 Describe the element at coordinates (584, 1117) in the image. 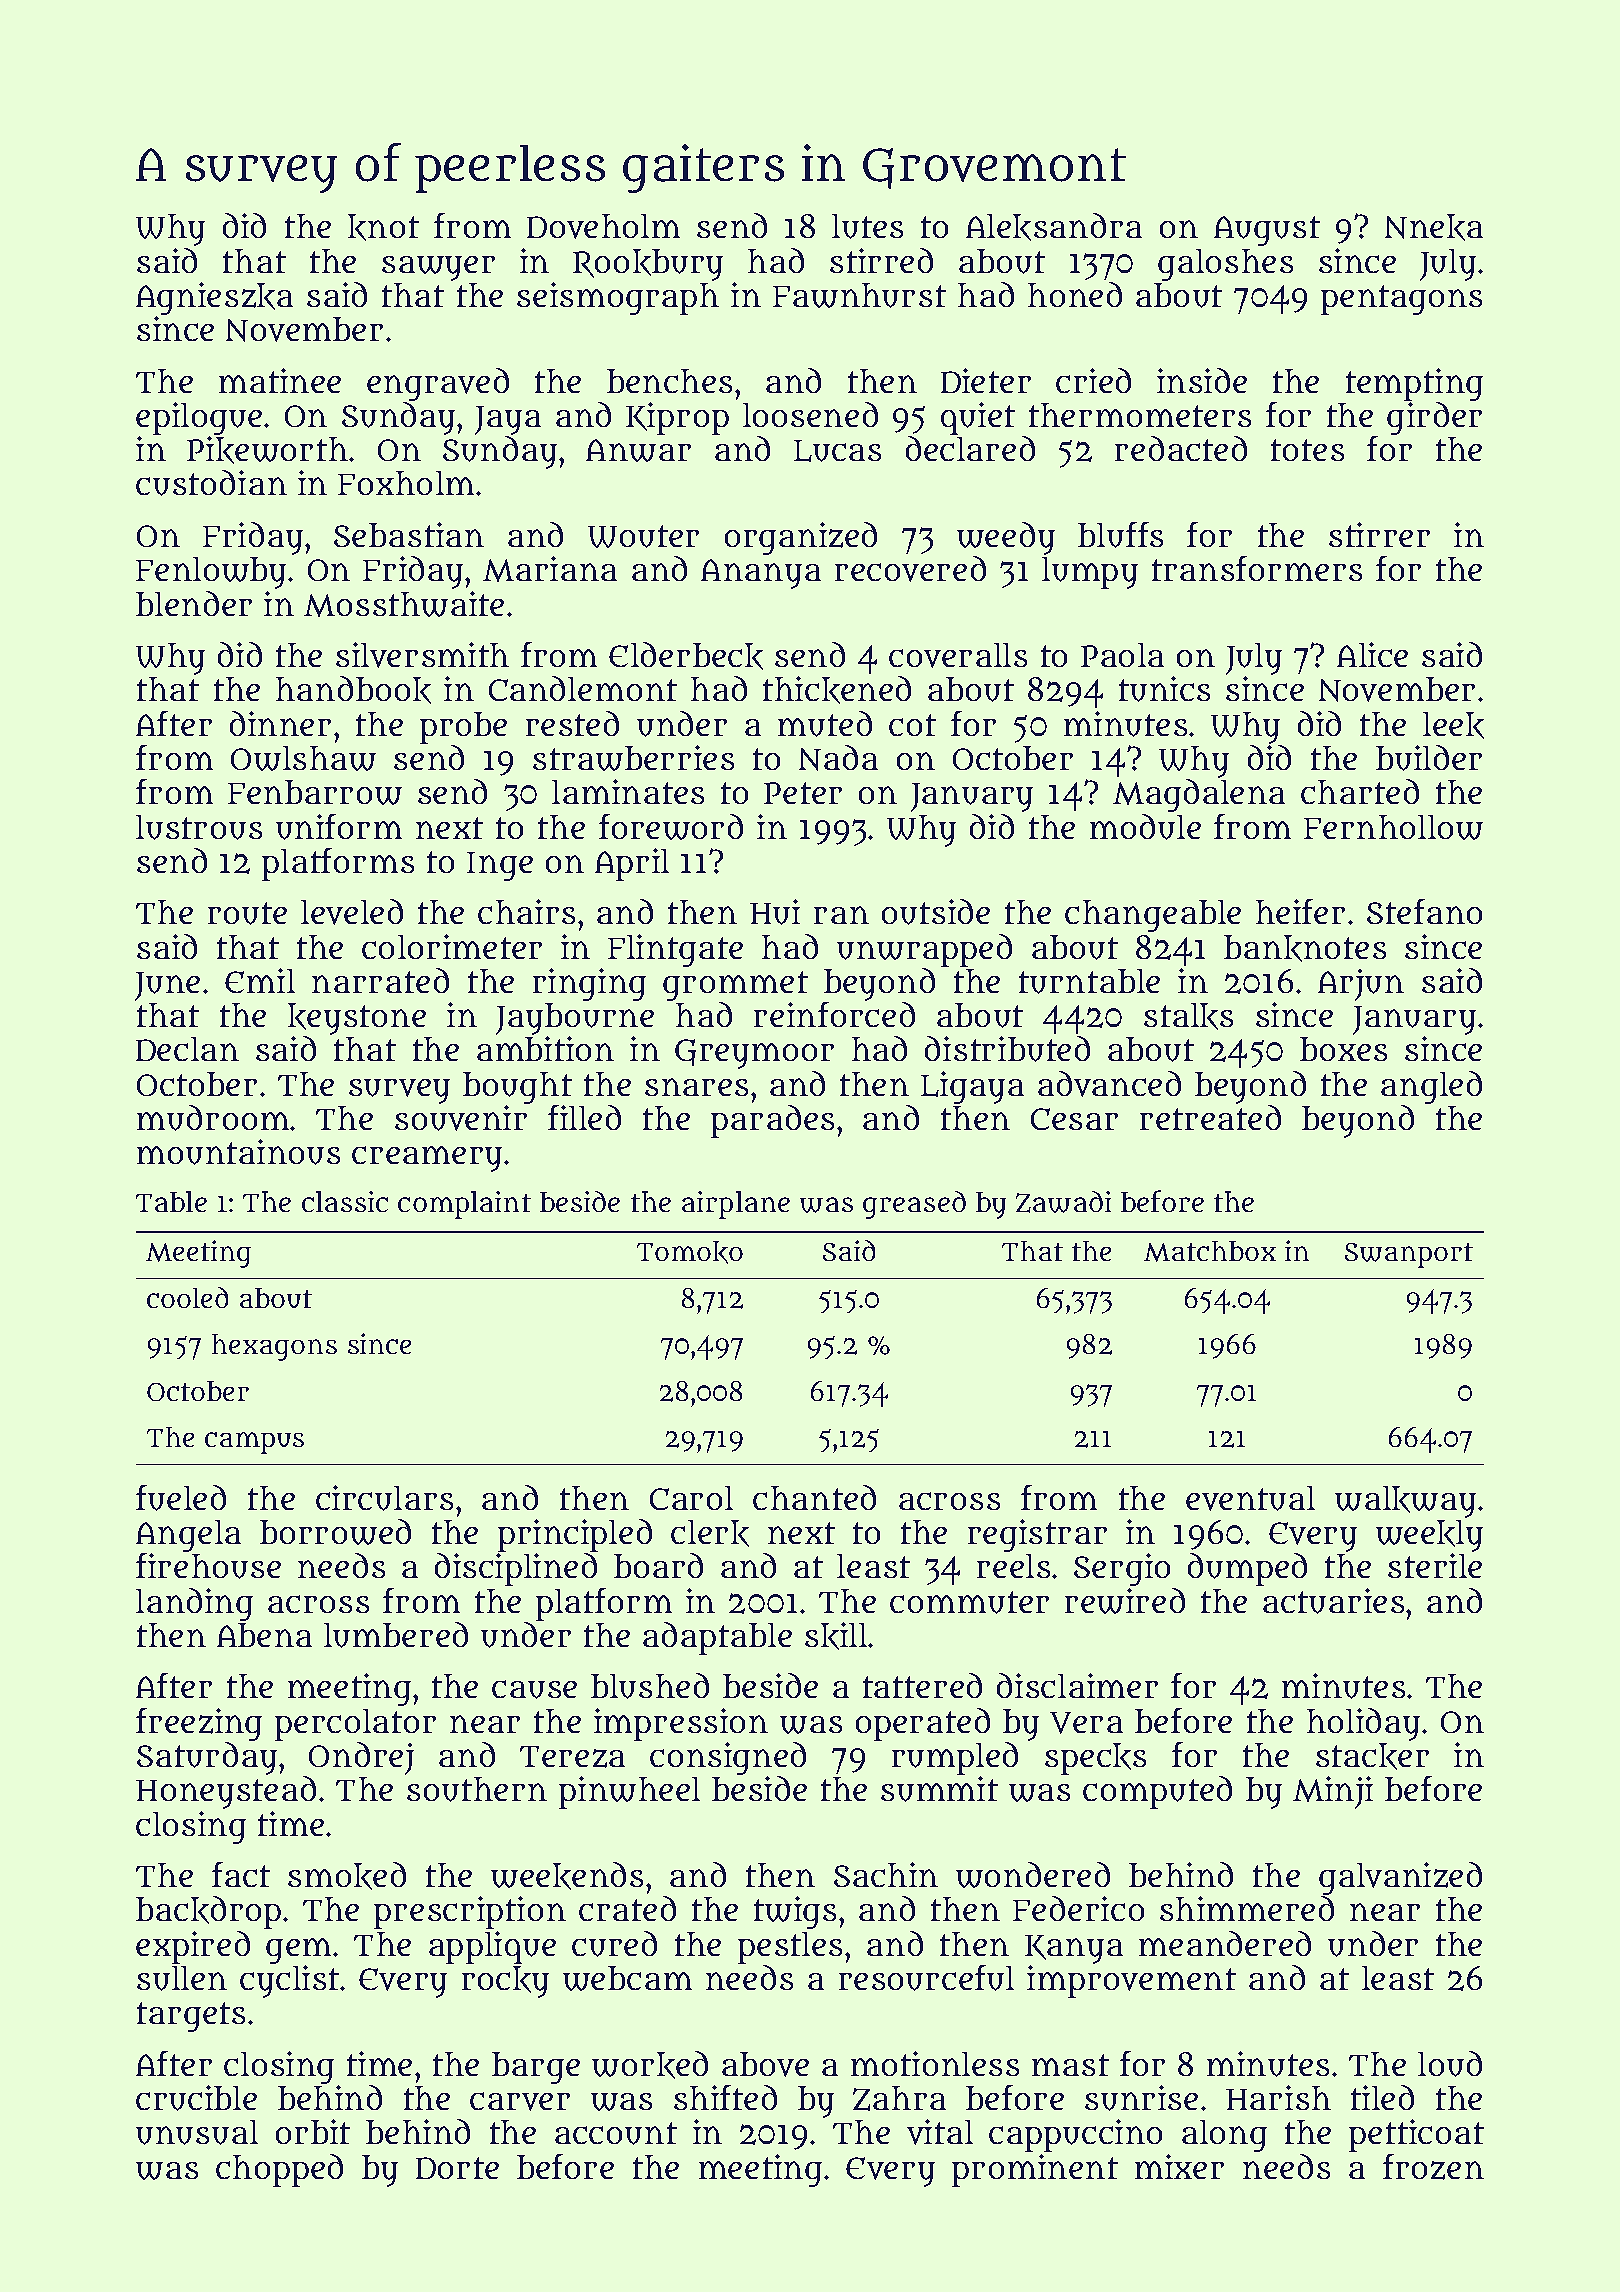

I see `filled` at that location.
